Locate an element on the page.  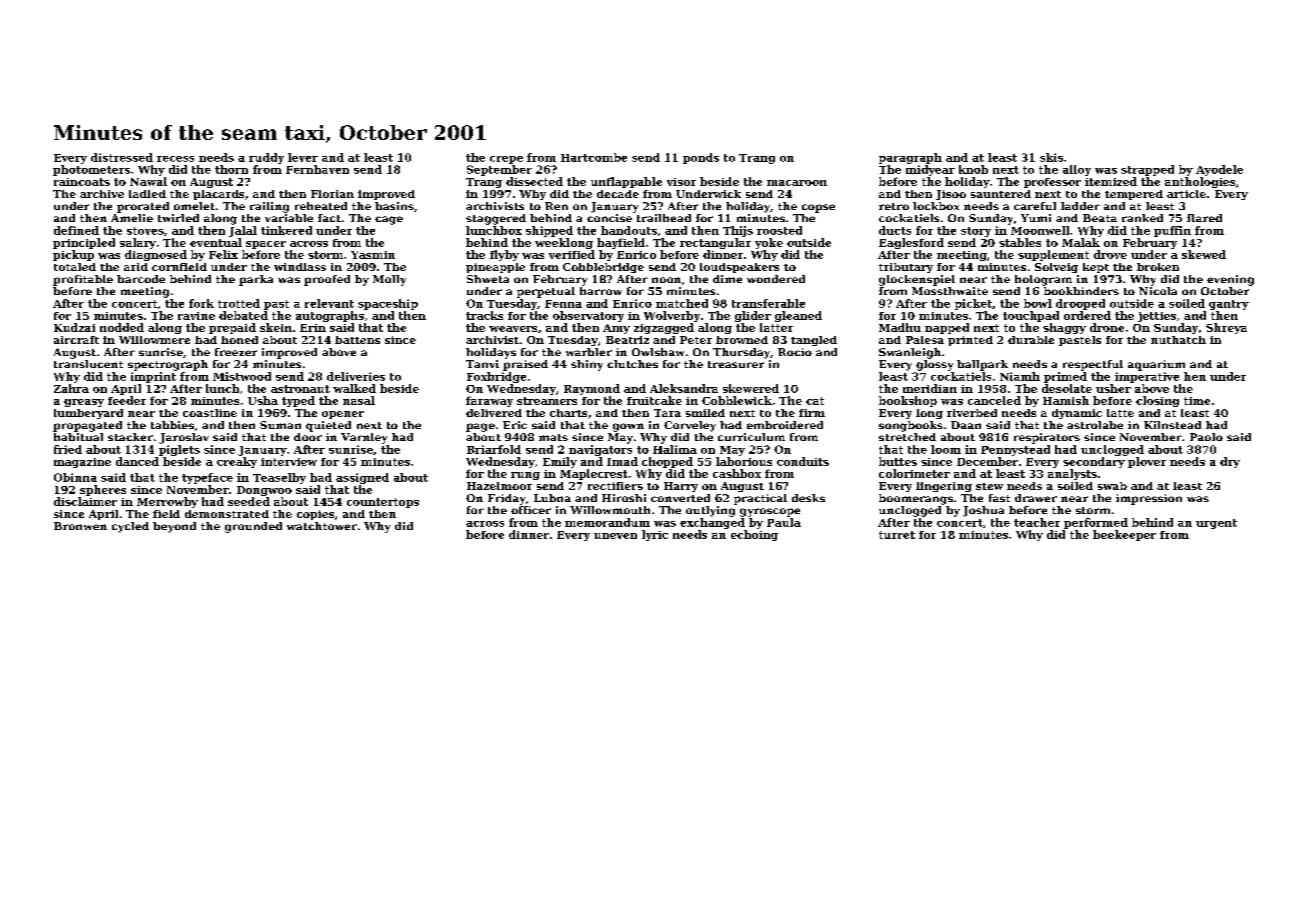
distressed is located at coordinates (122, 157).
